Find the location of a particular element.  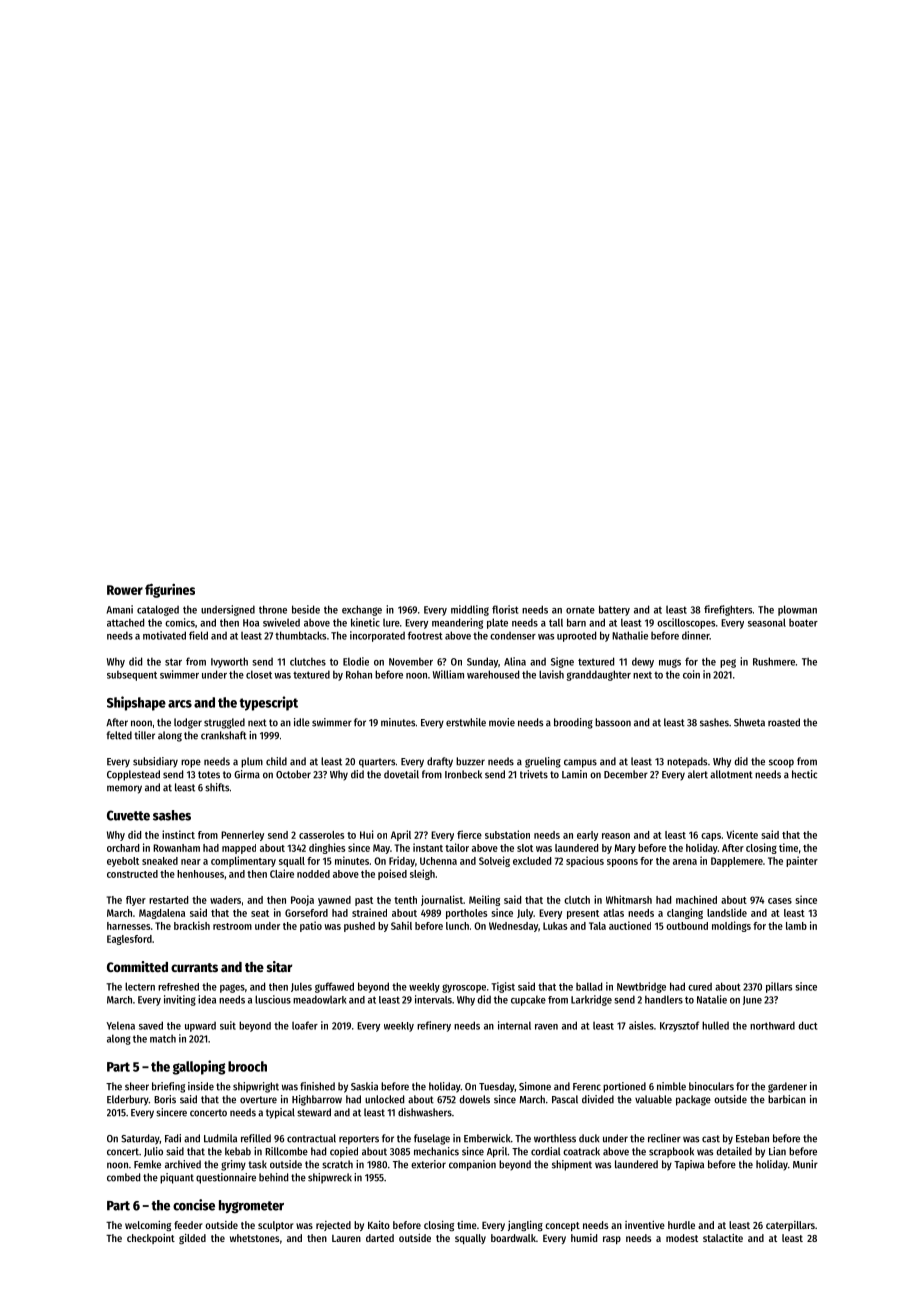

boardwalk is located at coordinates (513, 1238).
